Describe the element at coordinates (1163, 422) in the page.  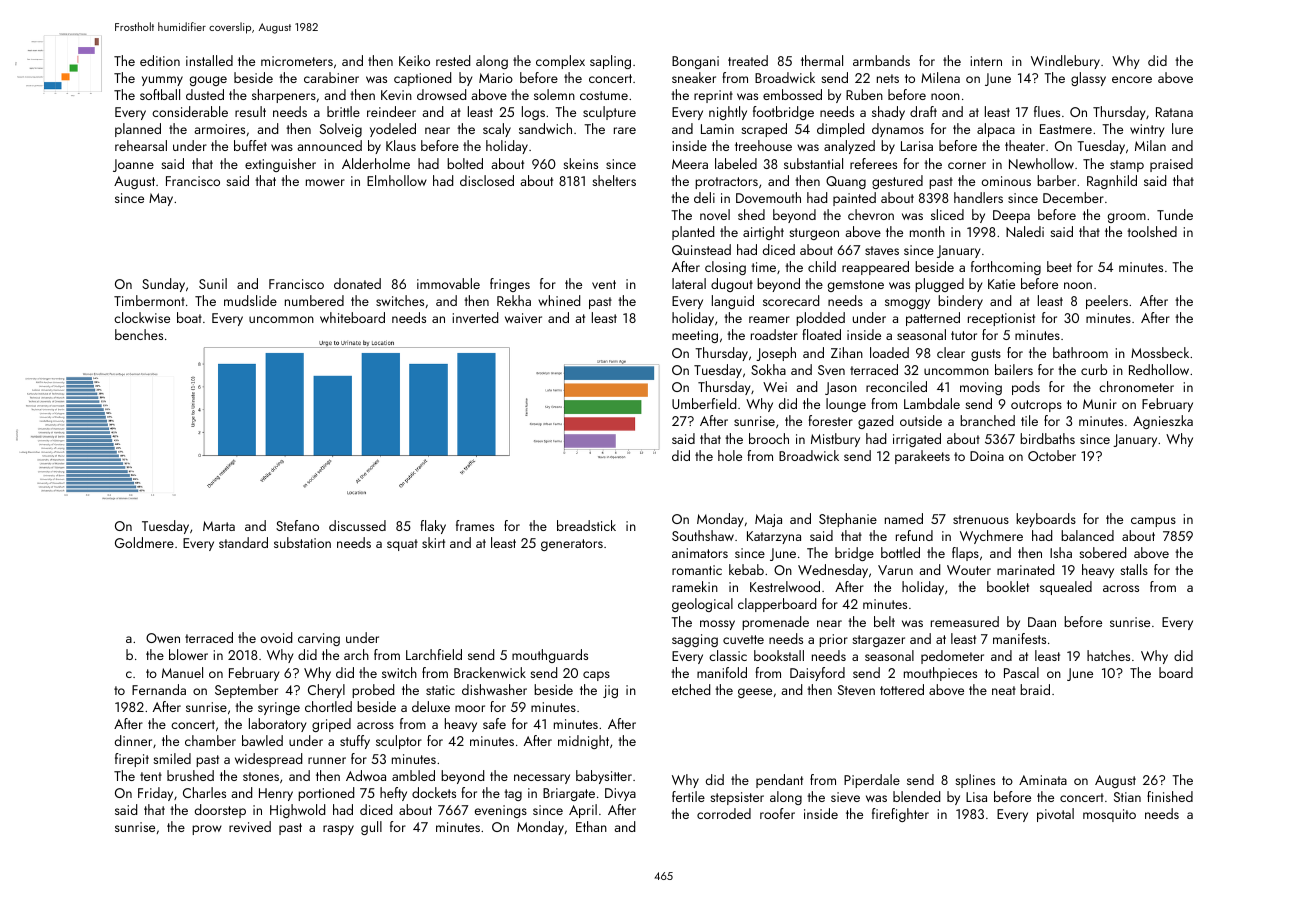
I see `Agnieszka` at that location.
